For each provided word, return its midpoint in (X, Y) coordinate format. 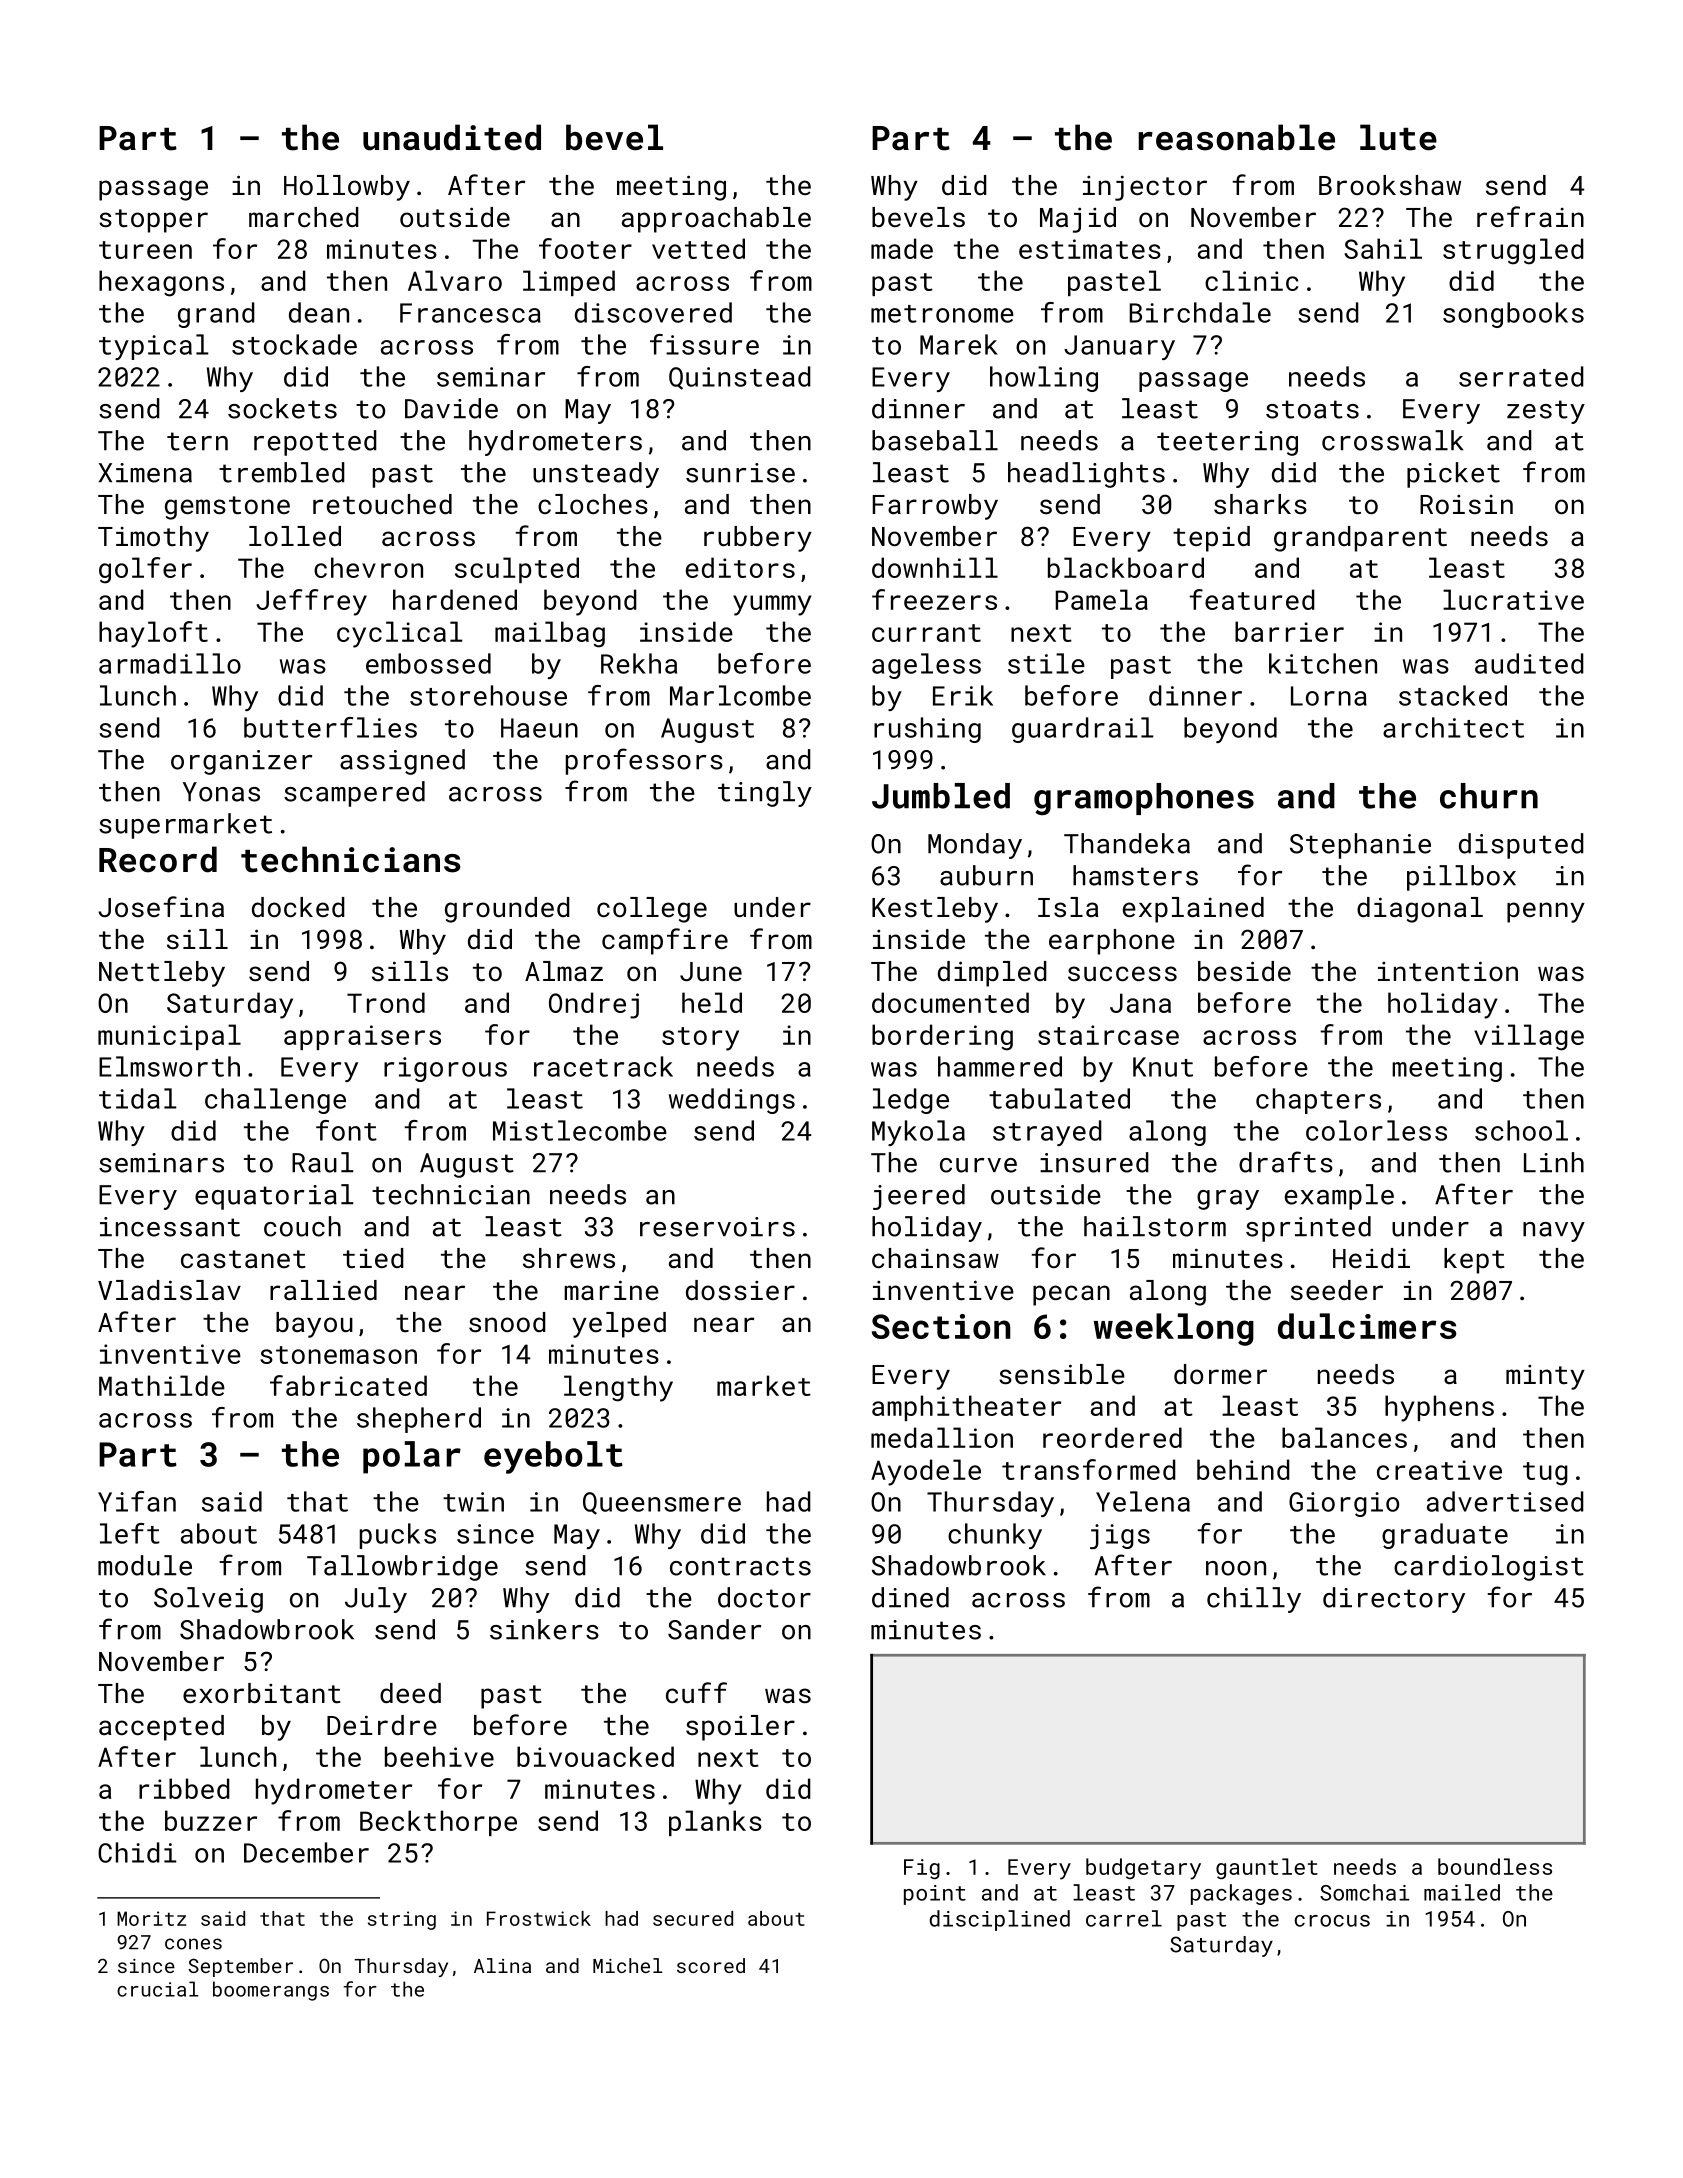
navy (1554, 1232)
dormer (1220, 1374)
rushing (927, 730)
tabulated (1059, 1098)
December (306, 1852)
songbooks (1513, 315)
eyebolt (553, 1457)
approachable (716, 220)
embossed (428, 663)
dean (319, 312)
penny (1546, 912)
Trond (386, 1002)
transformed (1089, 1469)
